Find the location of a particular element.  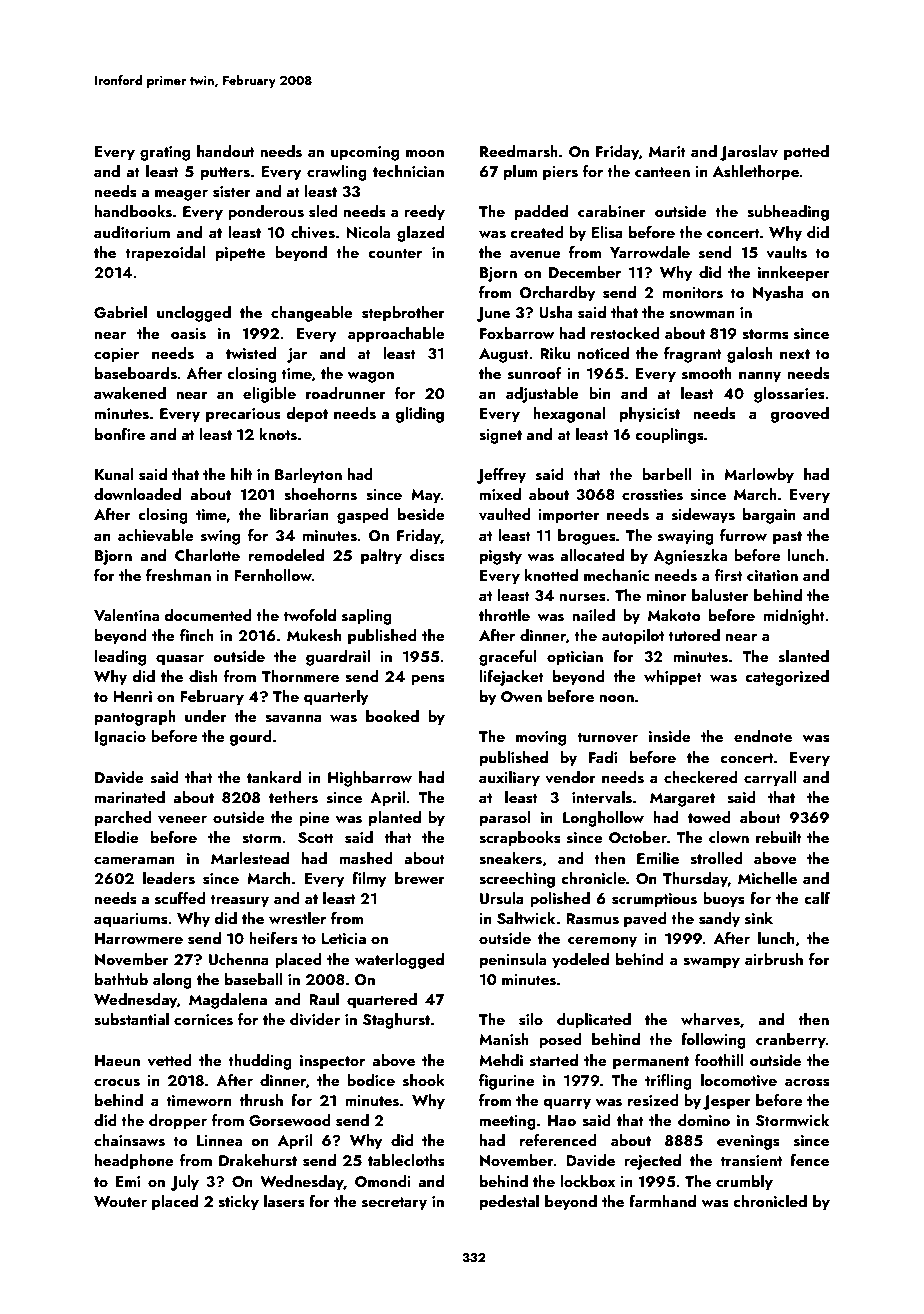

grating is located at coordinates (165, 153).
